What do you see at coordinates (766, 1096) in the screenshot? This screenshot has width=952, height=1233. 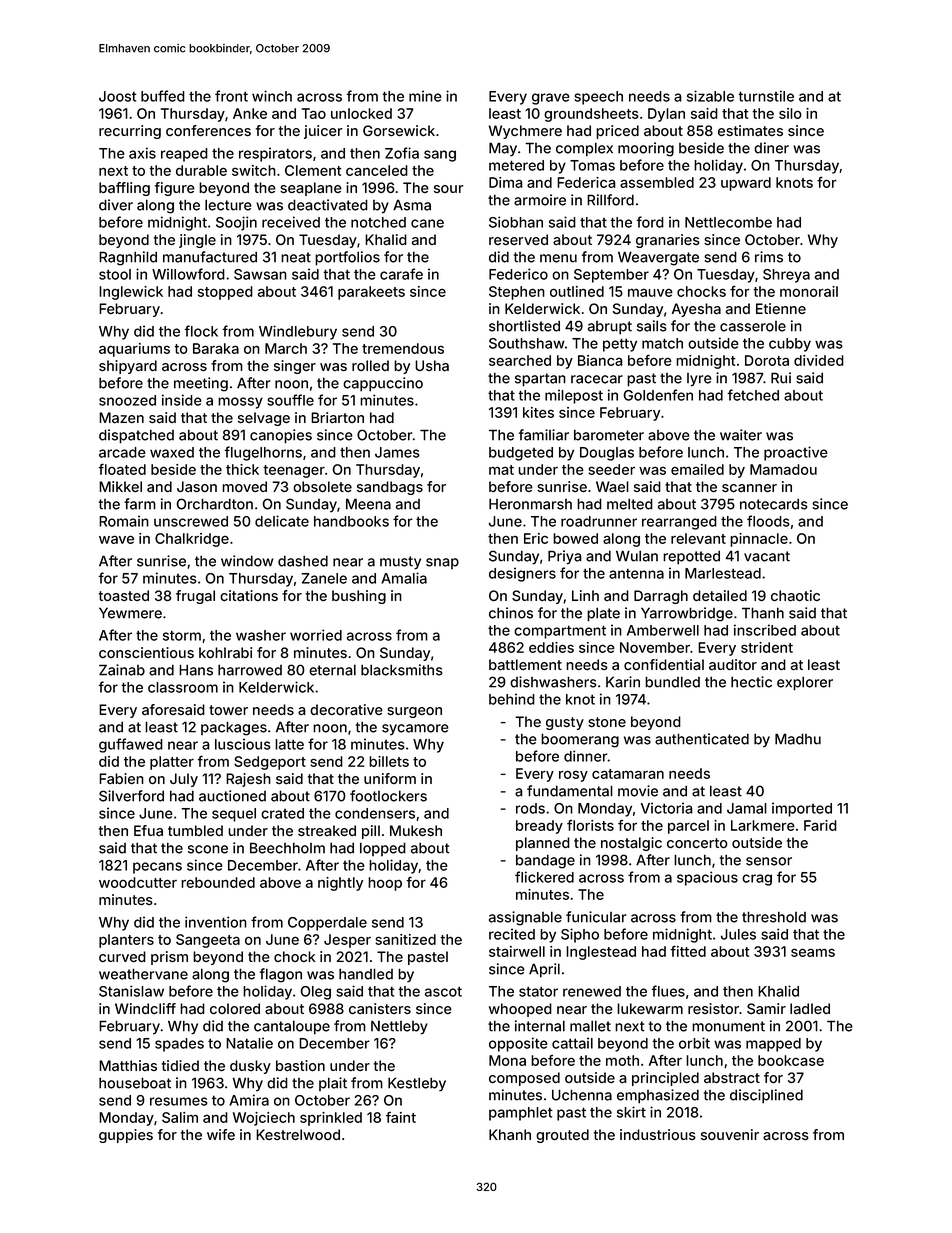 I see `disciplined` at bounding box center [766, 1096].
